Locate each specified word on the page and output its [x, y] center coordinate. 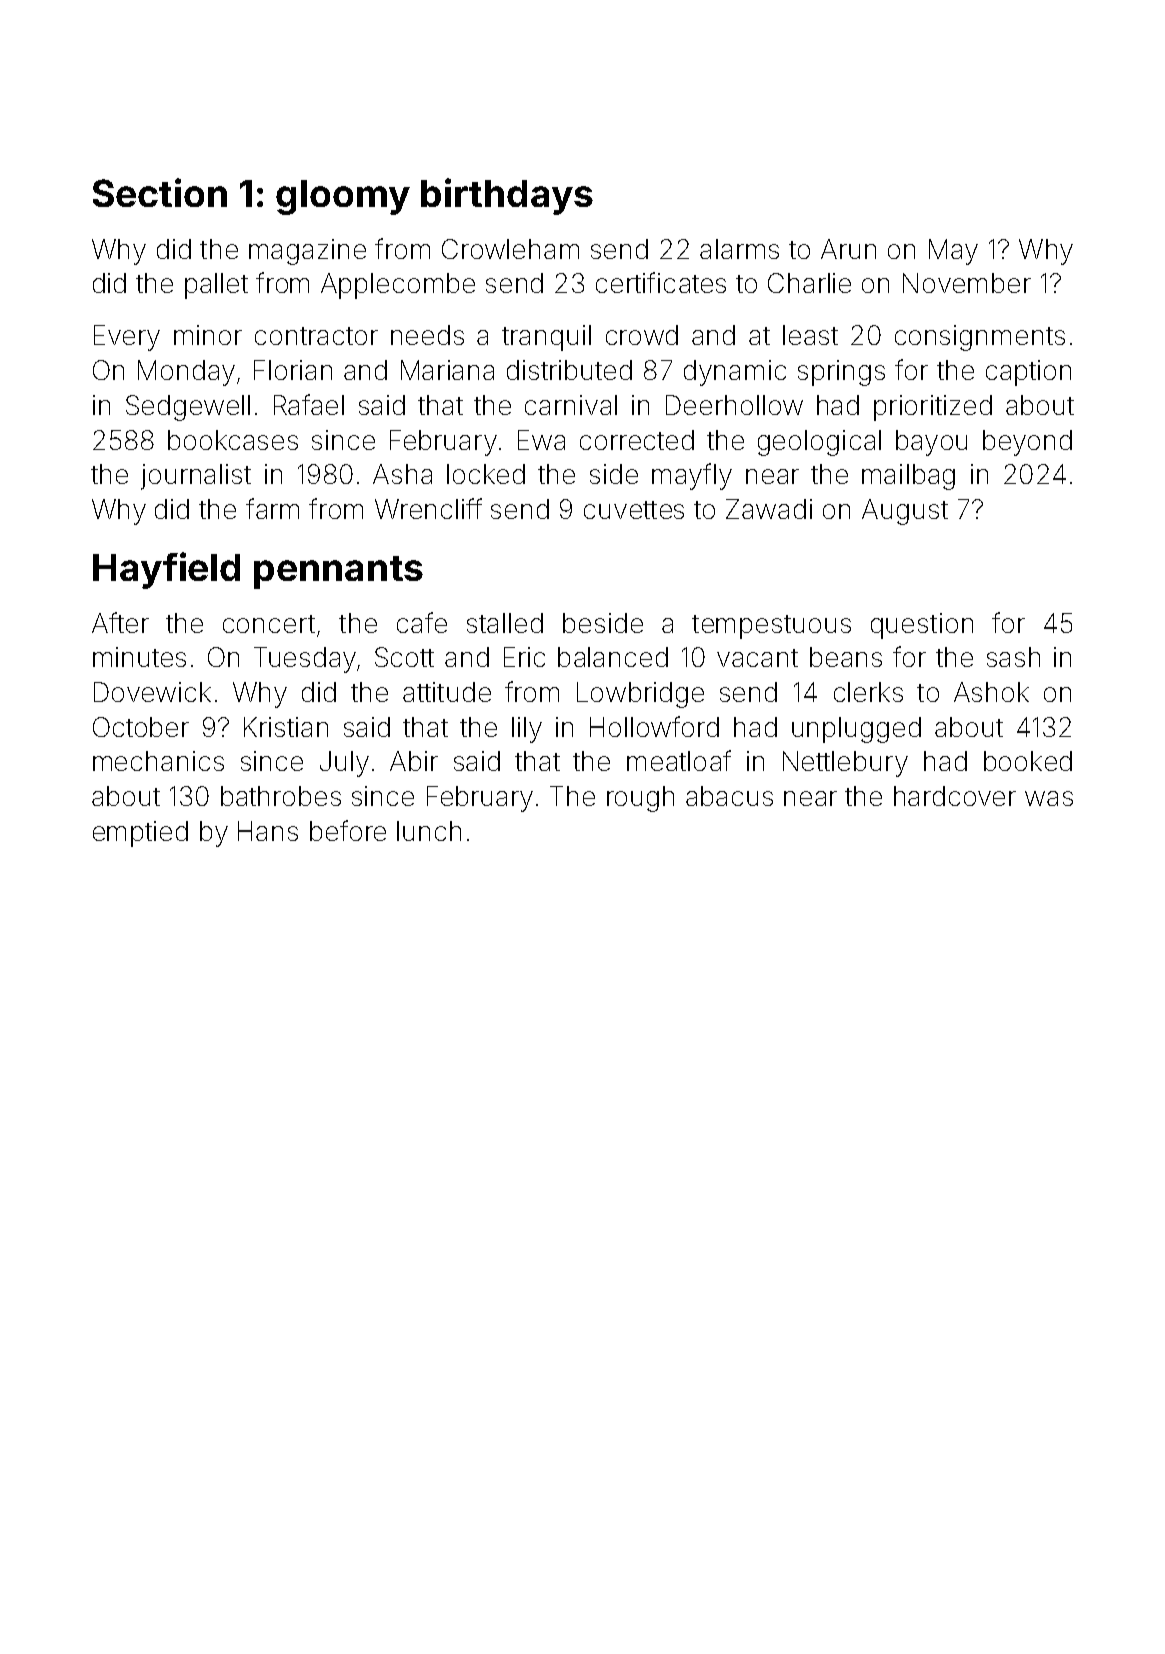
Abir [414, 761]
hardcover [955, 796]
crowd [642, 335]
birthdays [507, 196]
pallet [216, 286]
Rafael [309, 404]
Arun [848, 249]
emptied [140, 834]
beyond [1027, 443]
